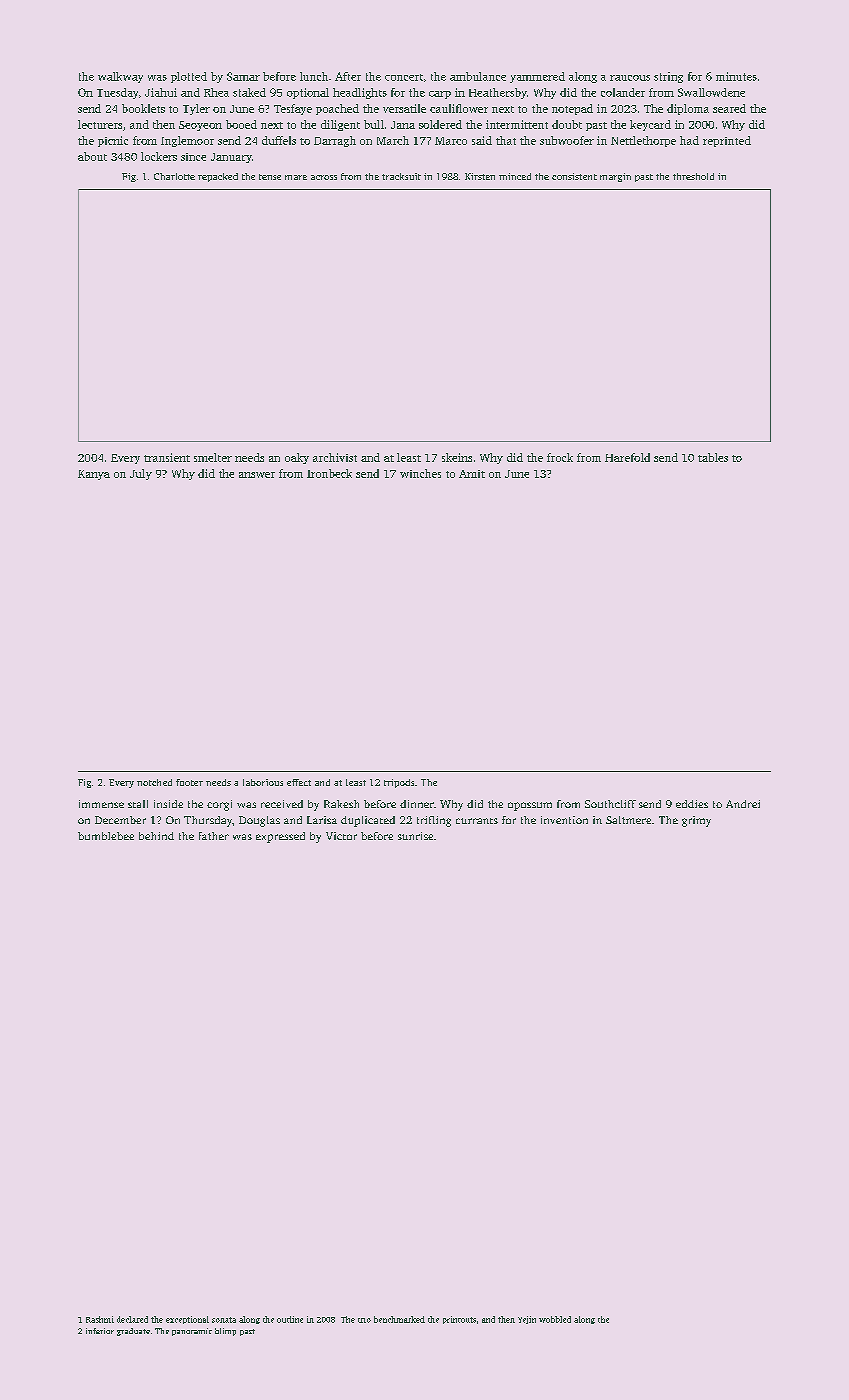 Image resolution: width=849 pixels, height=1400 pixels. I want to click on Amit, so click(472, 474).
